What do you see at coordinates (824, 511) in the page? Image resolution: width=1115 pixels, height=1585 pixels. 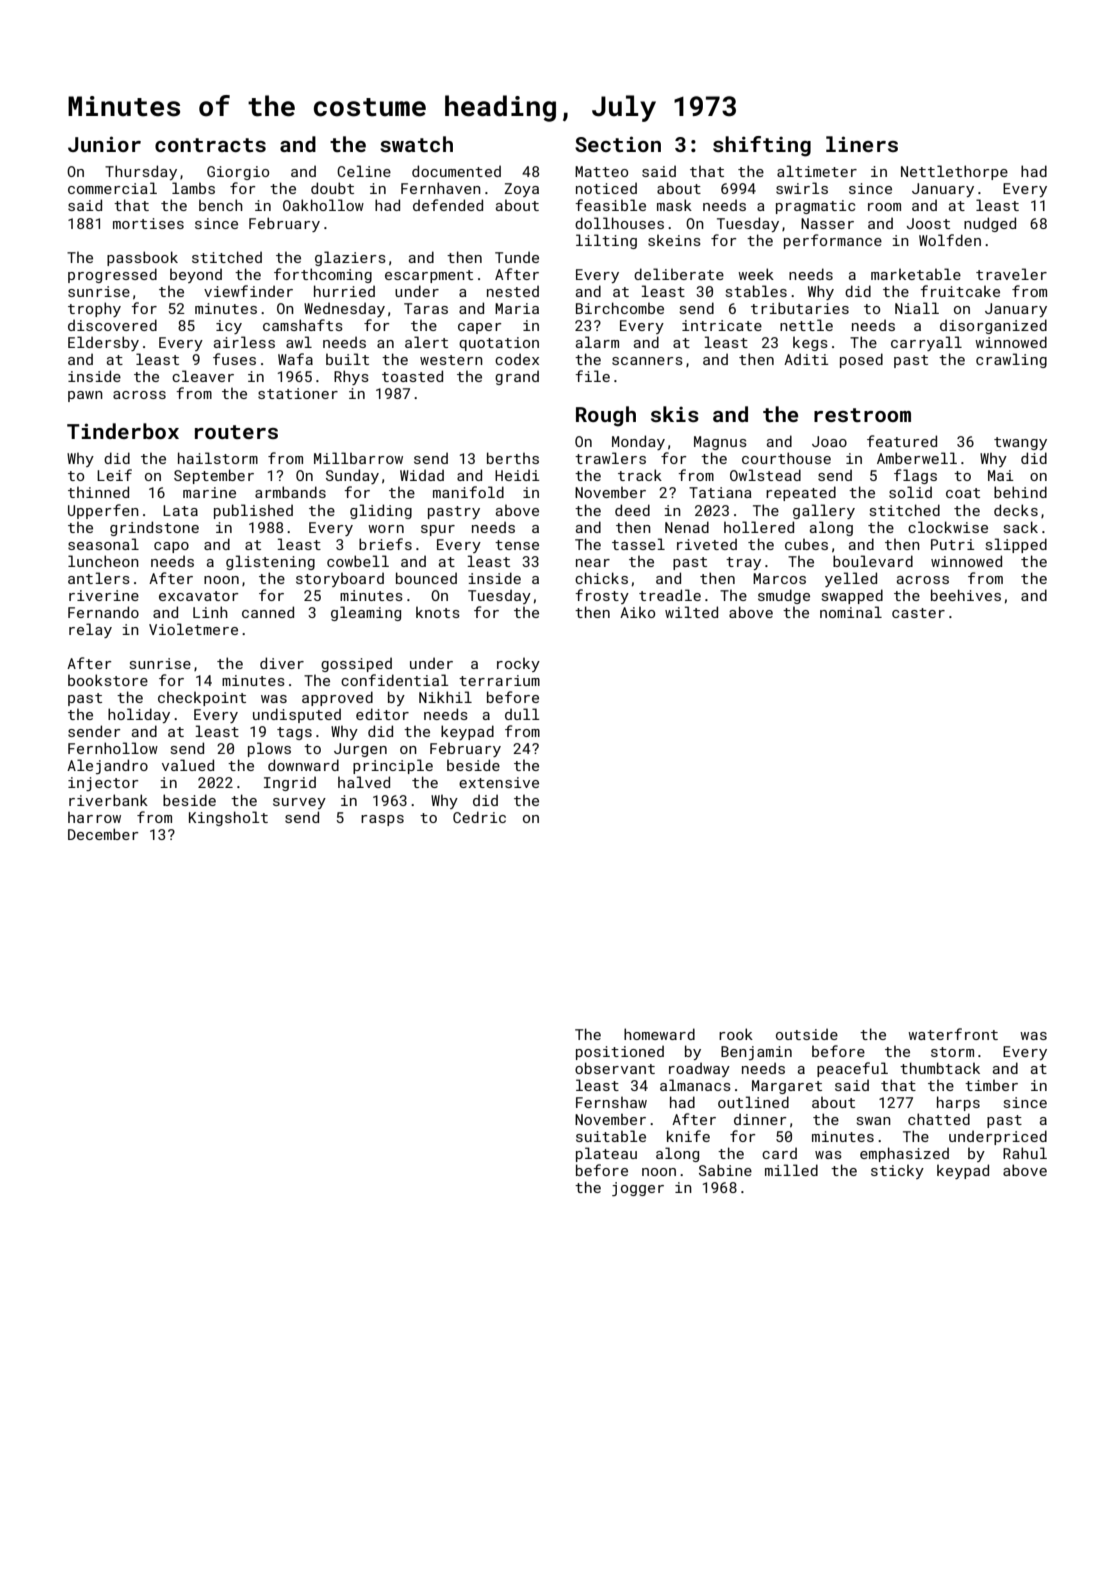 I see `gallery` at bounding box center [824, 511].
